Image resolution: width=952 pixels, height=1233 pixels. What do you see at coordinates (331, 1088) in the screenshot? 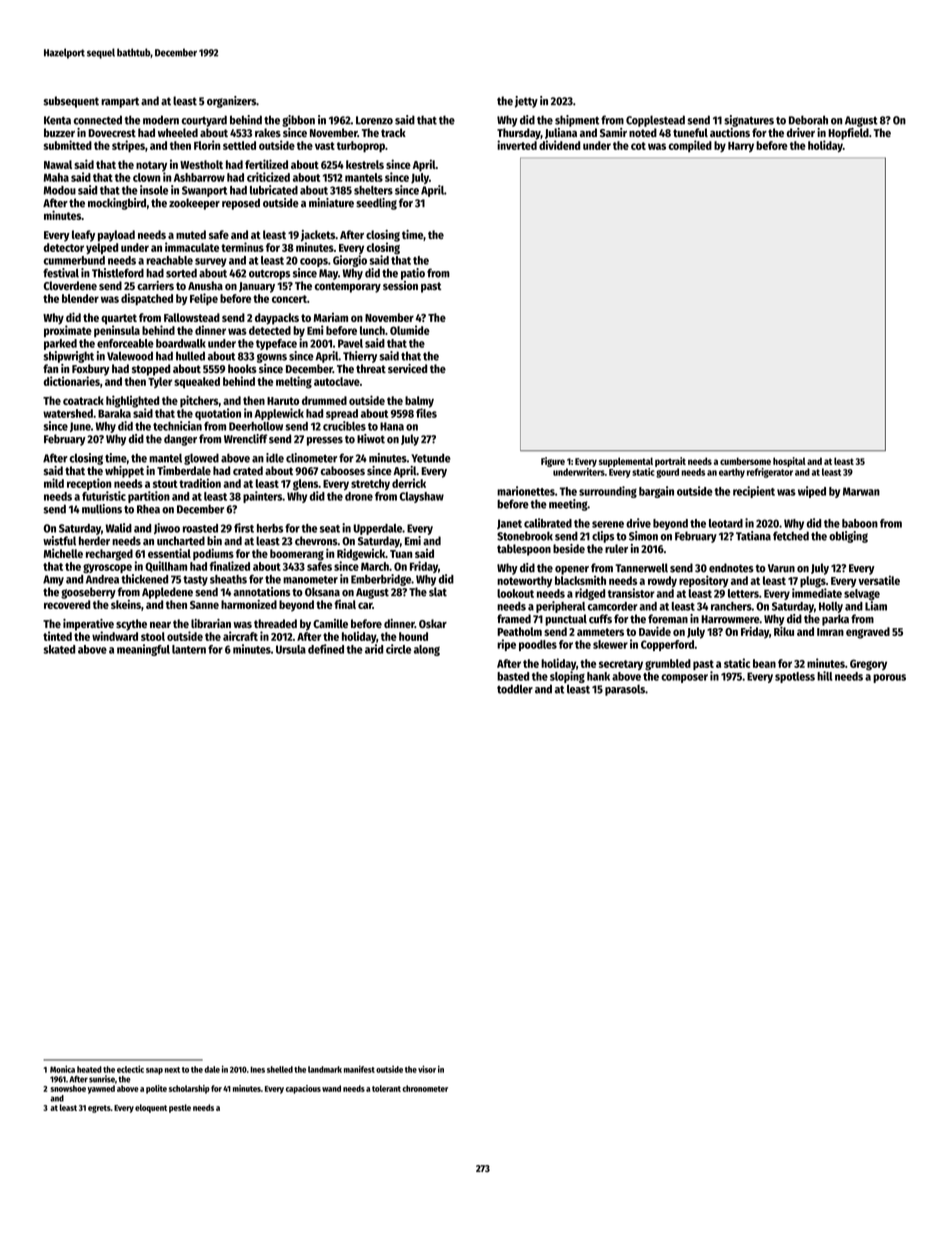
I see `wand` at bounding box center [331, 1088].
